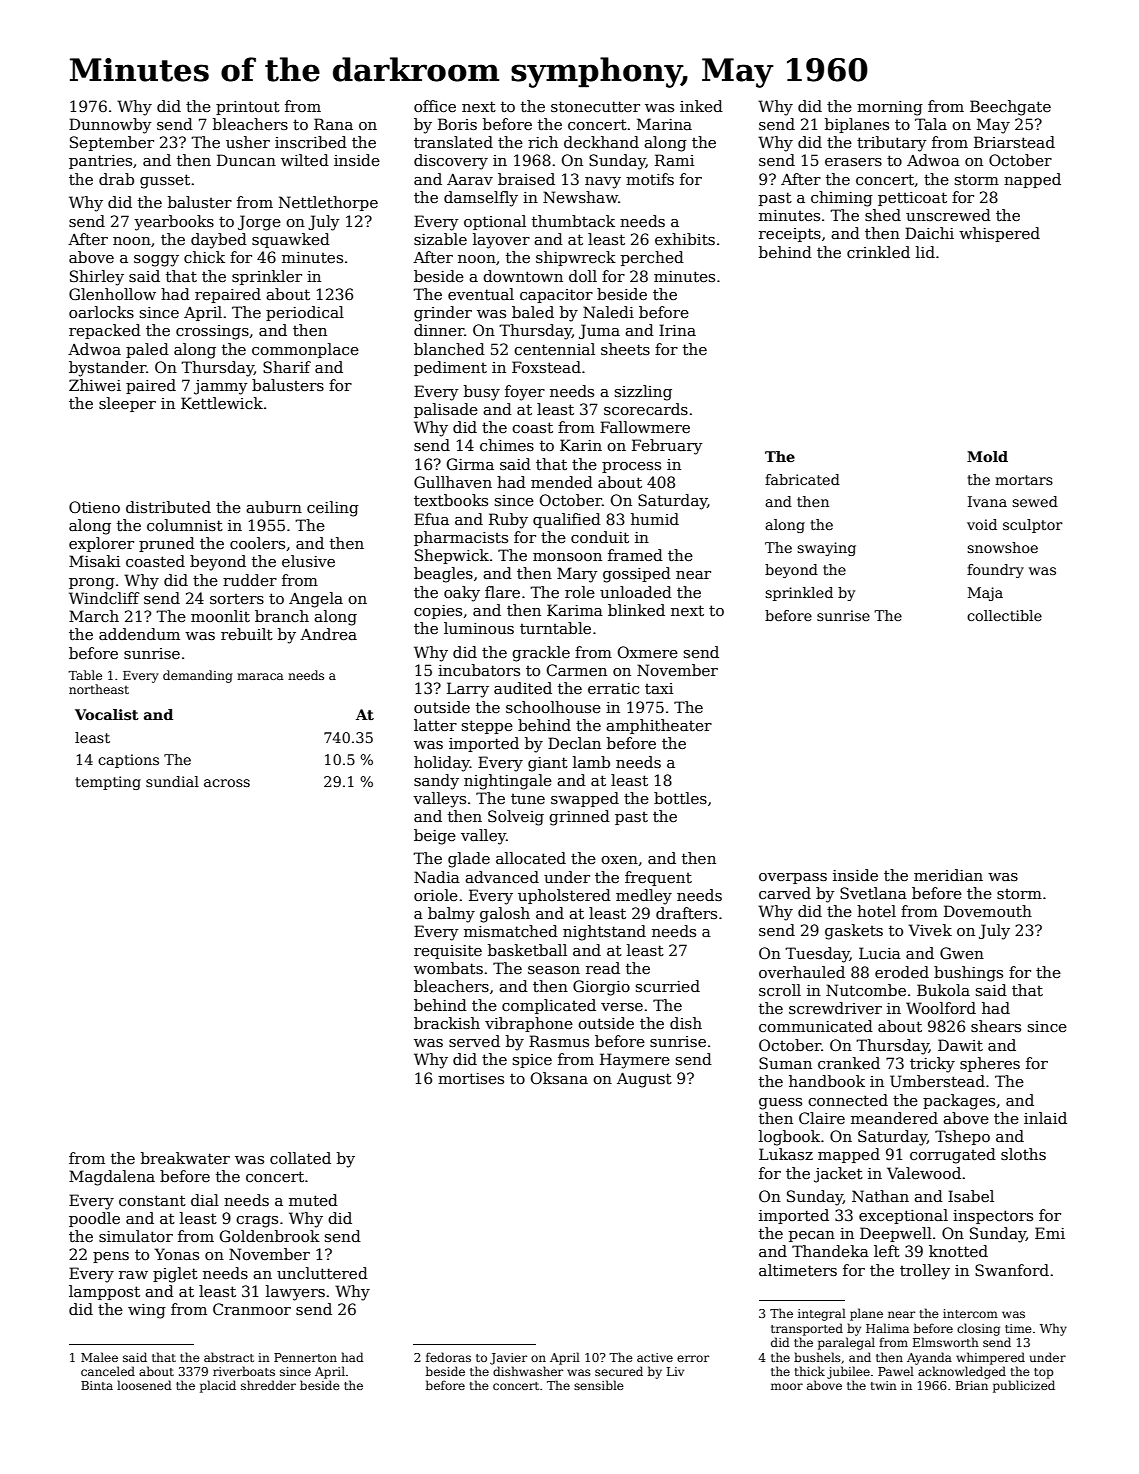 Image resolution: width=1139 pixels, height=1474 pixels. Describe the element at coordinates (595, 106) in the image. I see `stonecutter` at that location.
